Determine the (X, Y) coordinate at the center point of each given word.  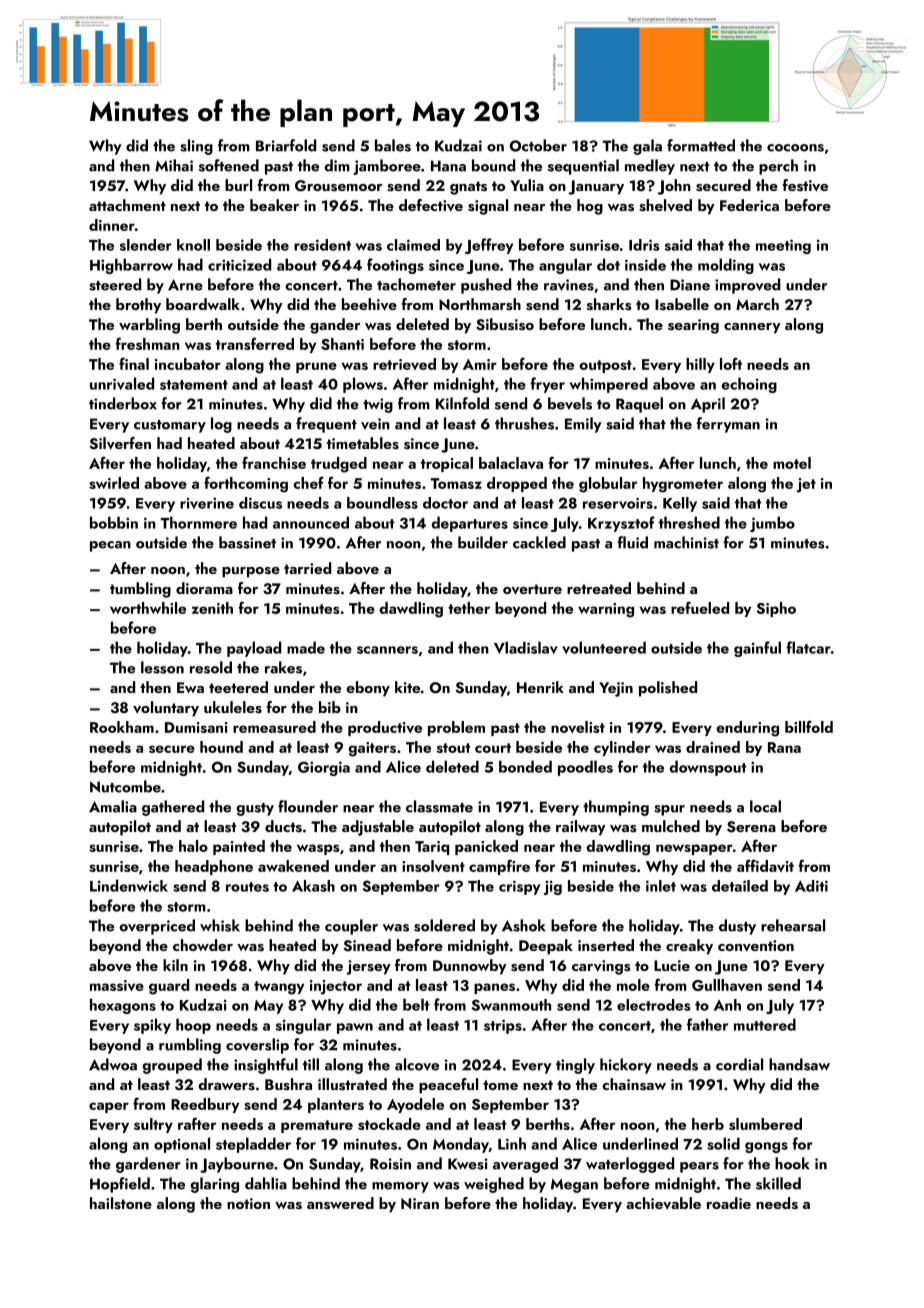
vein (375, 424)
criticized (239, 264)
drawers (226, 1084)
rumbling (190, 1046)
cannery (752, 328)
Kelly (680, 504)
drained (713, 747)
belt (416, 1004)
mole (633, 985)
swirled (114, 483)
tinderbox (123, 403)
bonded (525, 766)
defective (431, 205)
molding (726, 266)
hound (221, 747)
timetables (363, 443)
